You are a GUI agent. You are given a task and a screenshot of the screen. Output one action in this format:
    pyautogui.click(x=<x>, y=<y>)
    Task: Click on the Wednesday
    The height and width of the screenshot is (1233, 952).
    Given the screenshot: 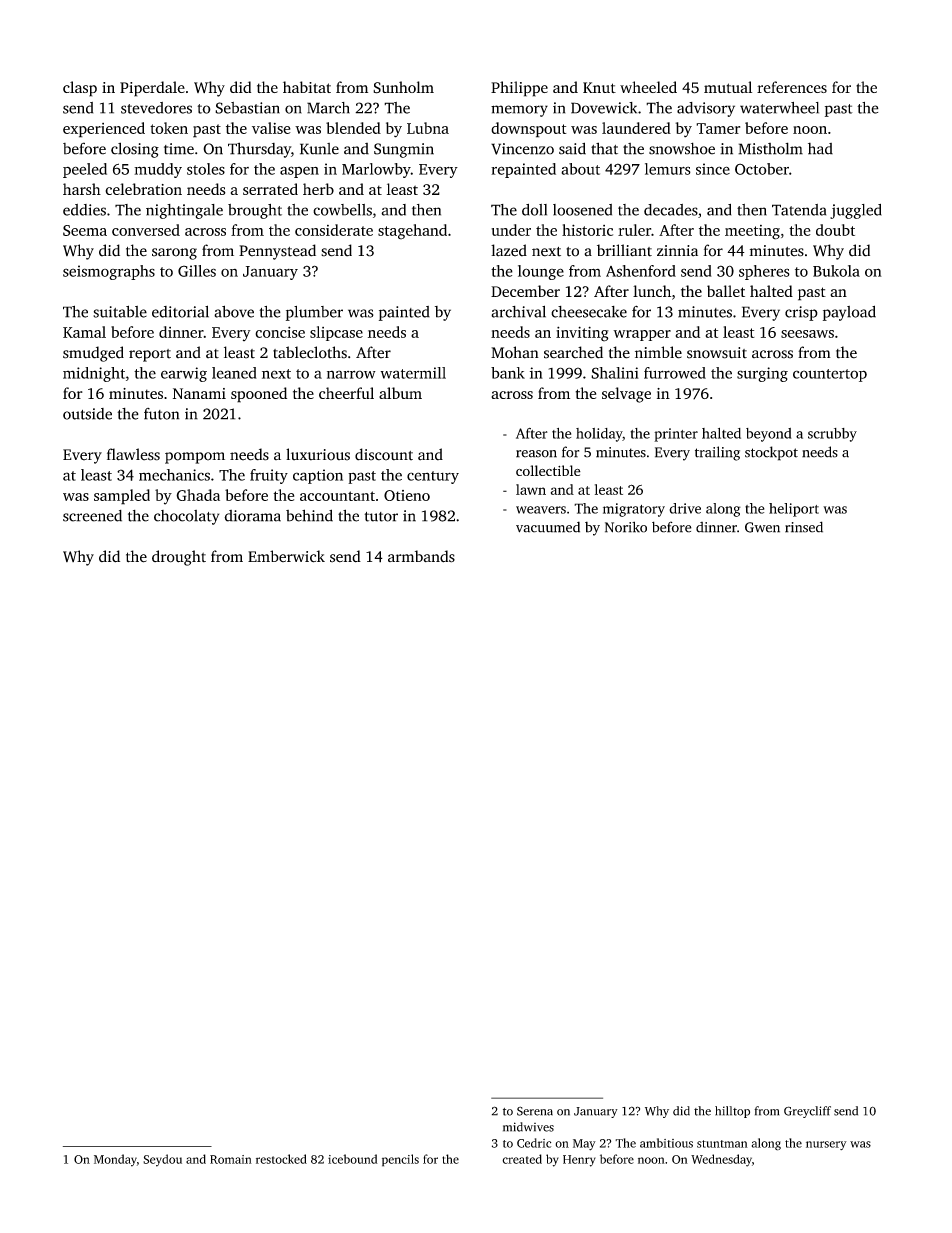 What is the action you would take?
    pyautogui.click(x=721, y=1160)
